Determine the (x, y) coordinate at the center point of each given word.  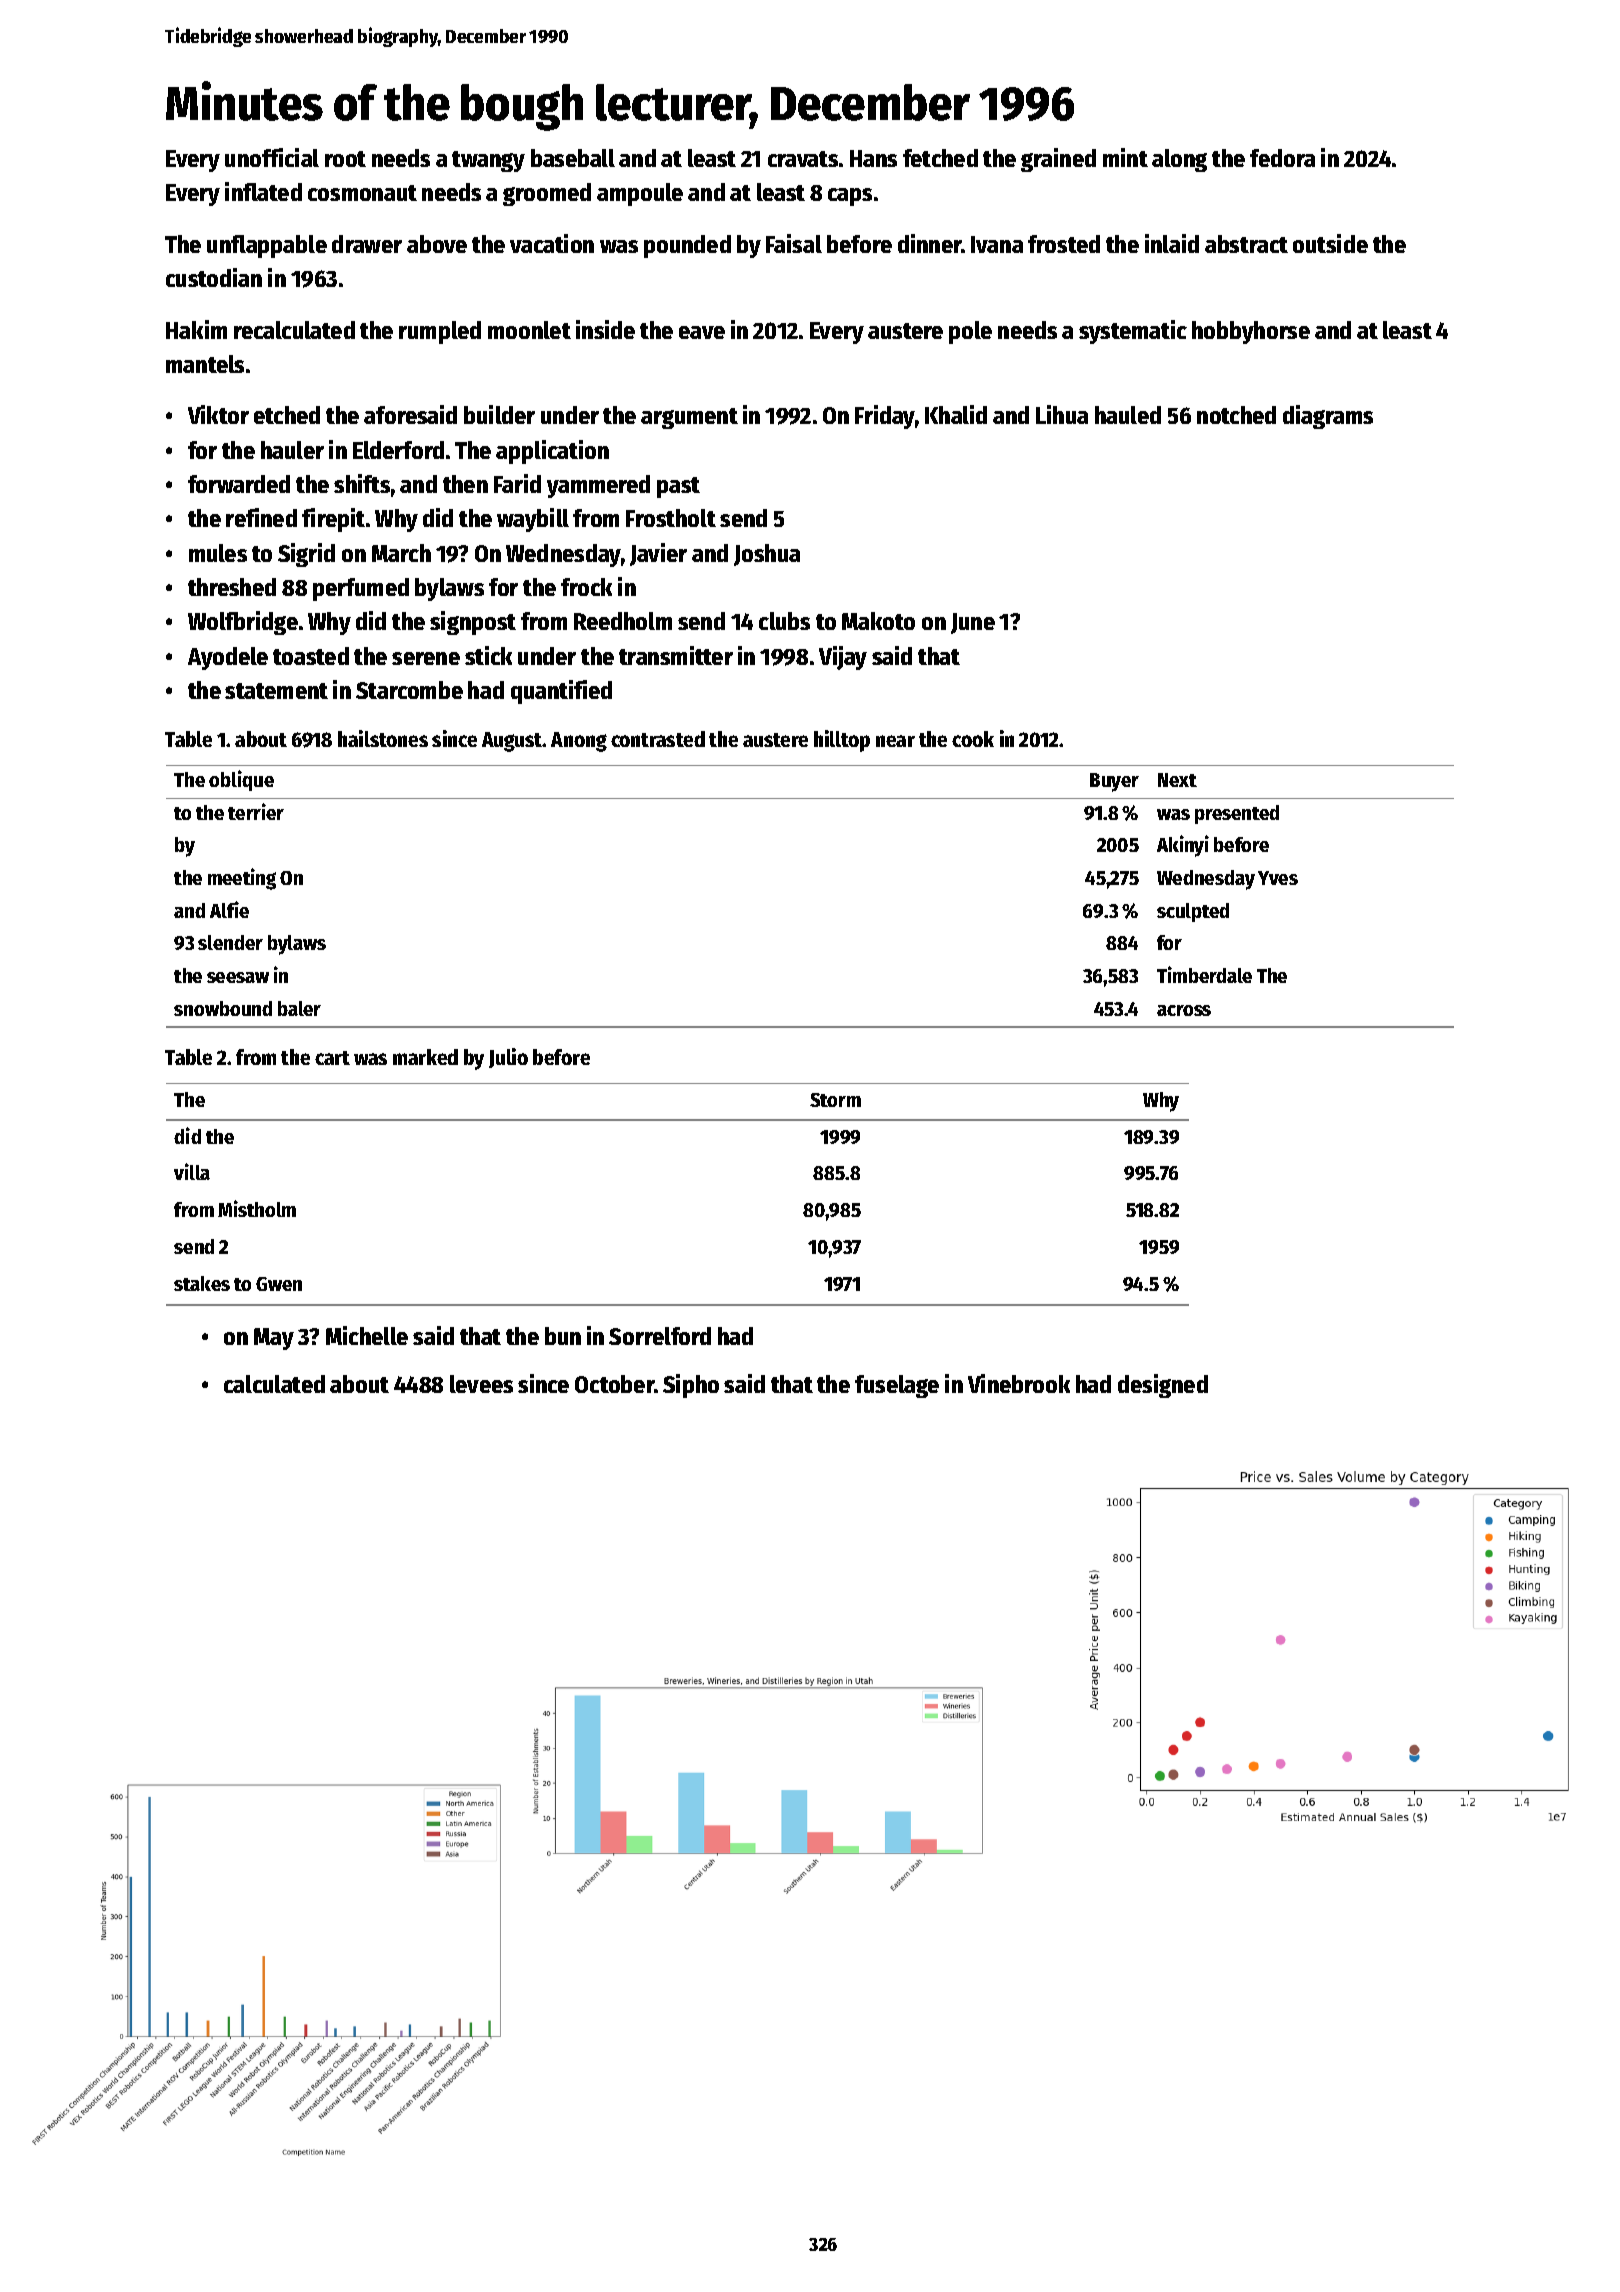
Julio (508, 1058)
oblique (241, 780)
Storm (835, 1100)
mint (1125, 157)
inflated (263, 191)
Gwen (279, 1284)
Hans (873, 158)
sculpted (1193, 912)
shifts (362, 483)
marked (425, 1057)
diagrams (1328, 417)
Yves (1278, 878)
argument (689, 418)
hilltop (842, 741)
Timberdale (1204, 974)
